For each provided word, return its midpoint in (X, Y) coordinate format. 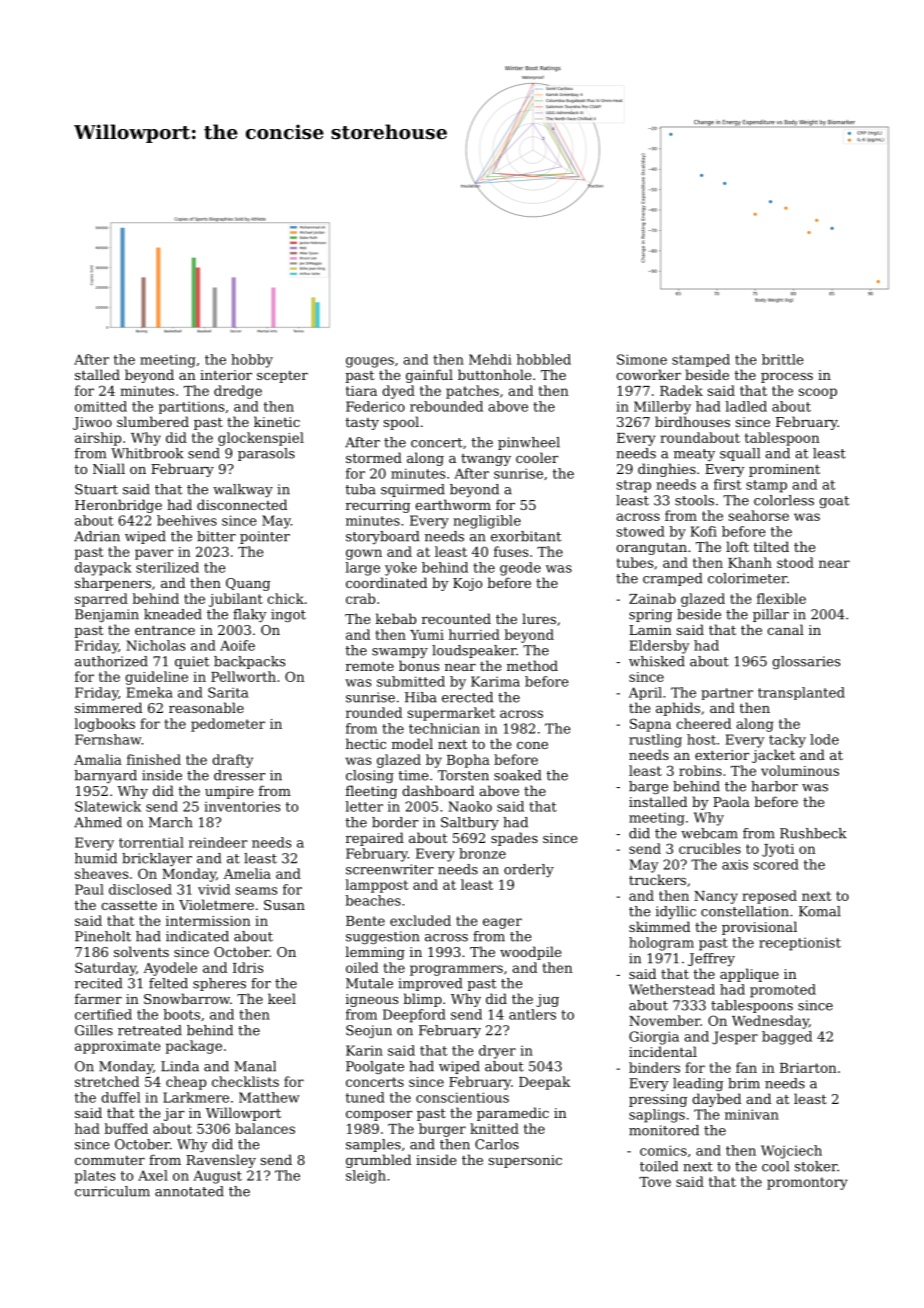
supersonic (525, 1161)
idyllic (676, 912)
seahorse (759, 515)
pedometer (228, 725)
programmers (456, 970)
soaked (517, 775)
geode (520, 569)
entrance (165, 630)
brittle (783, 359)
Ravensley (221, 1161)
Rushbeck (813, 833)
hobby (252, 361)
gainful (429, 376)
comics (663, 1150)
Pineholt (103, 936)
